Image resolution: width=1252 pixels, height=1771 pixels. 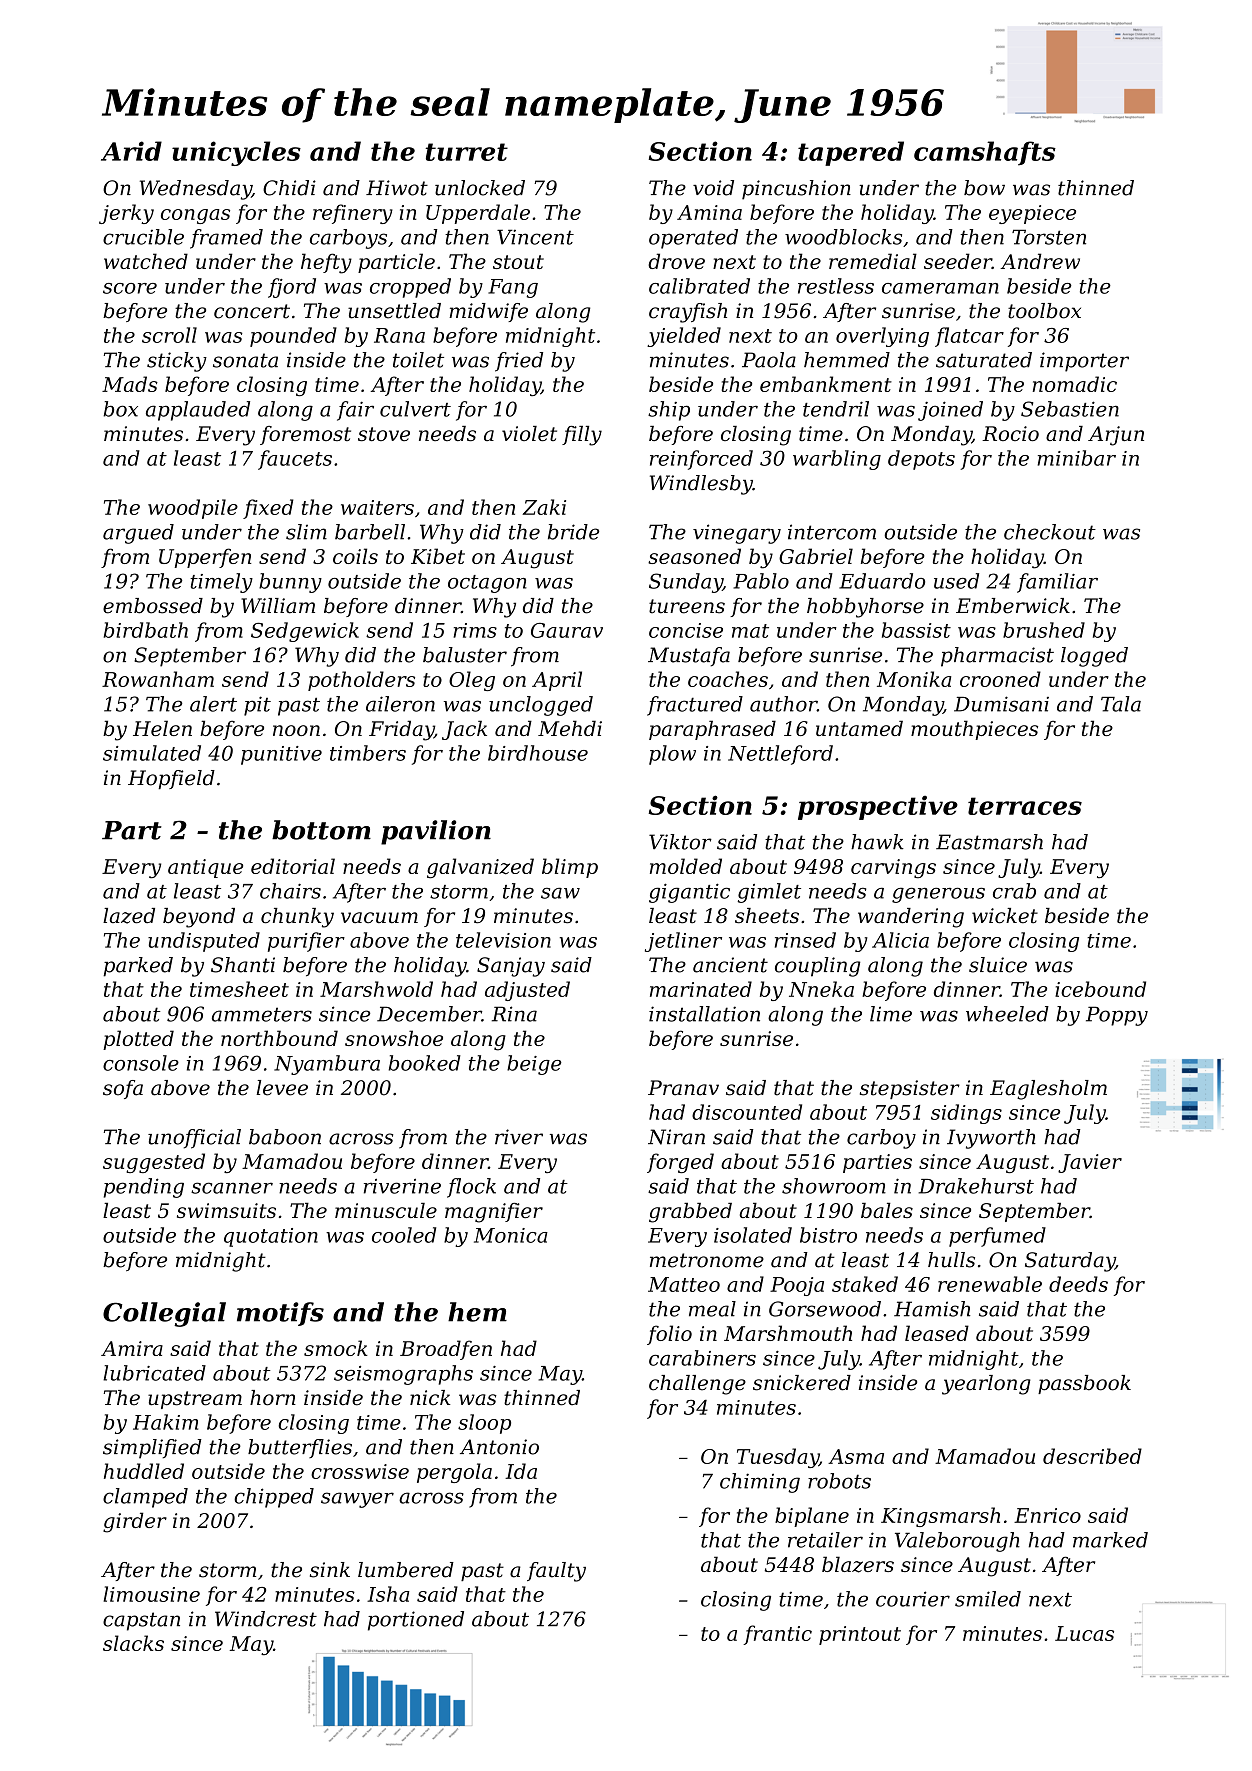 What do you see at coordinates (985, 153) in the screenshot?
I see `camshafts` at bounding box center [985, 153].
